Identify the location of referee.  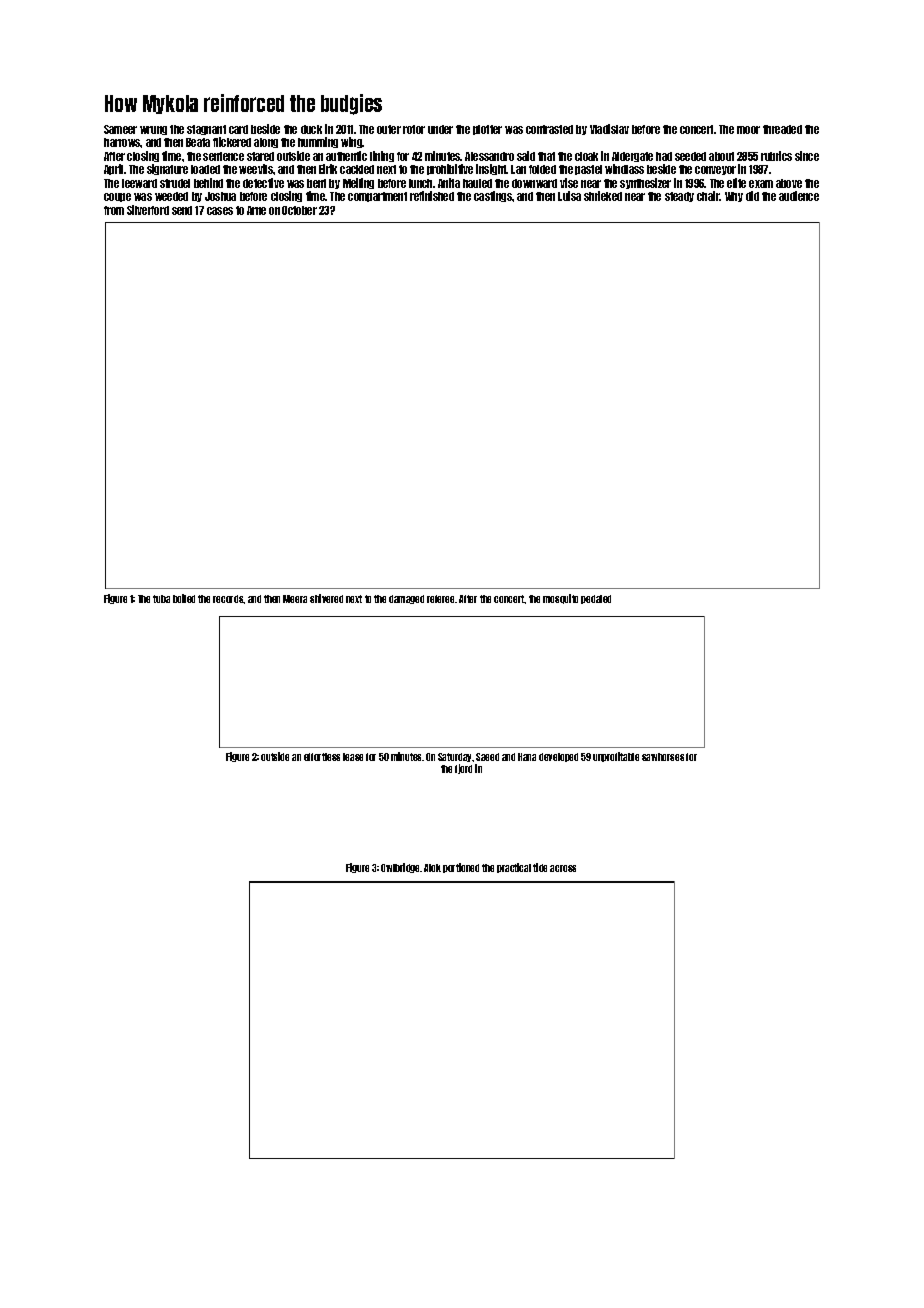
(440, 599).
